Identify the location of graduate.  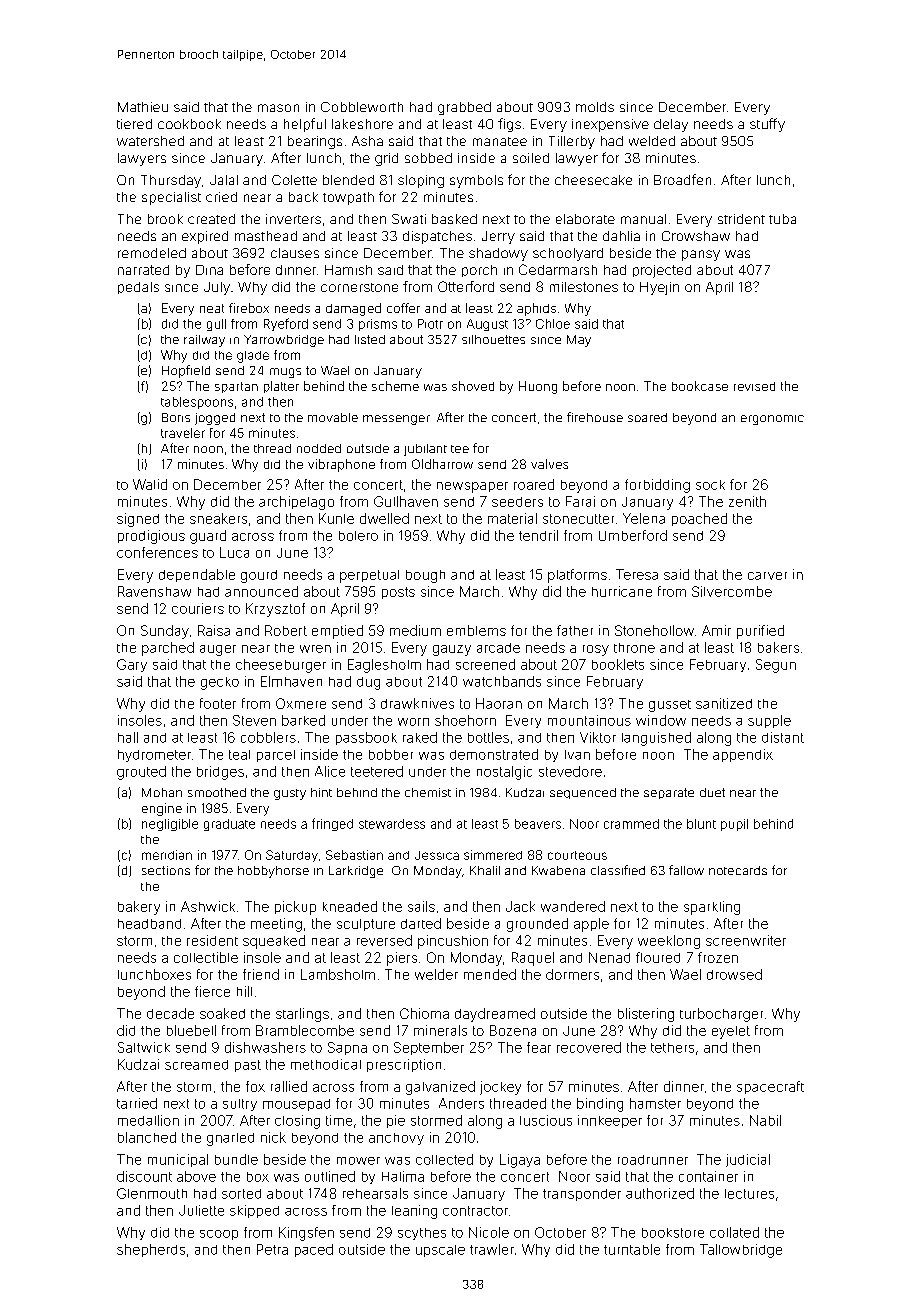
(229, 825).
